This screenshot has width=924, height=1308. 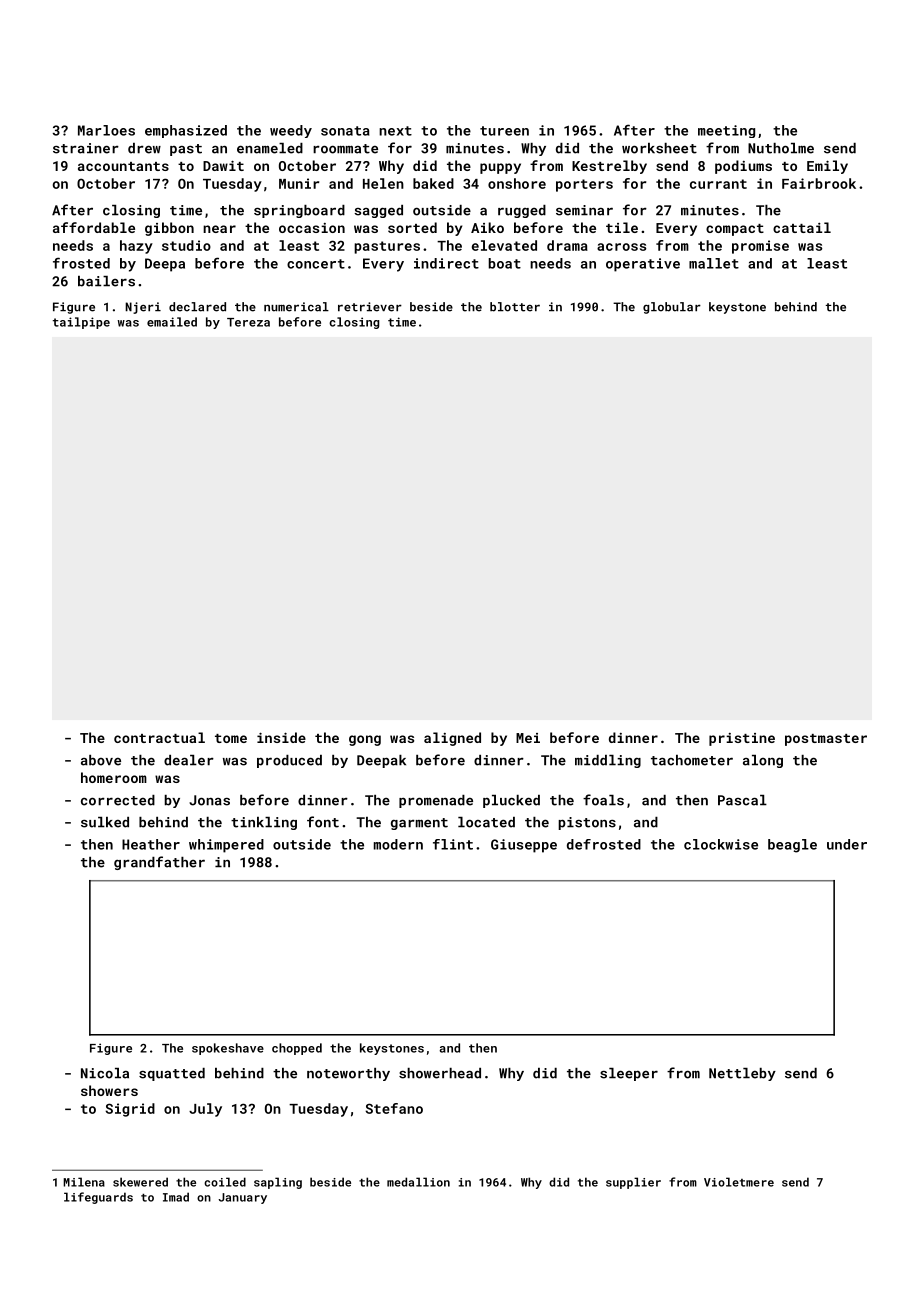 I want to click on Violetmere, so click(x=739, y=1182).
